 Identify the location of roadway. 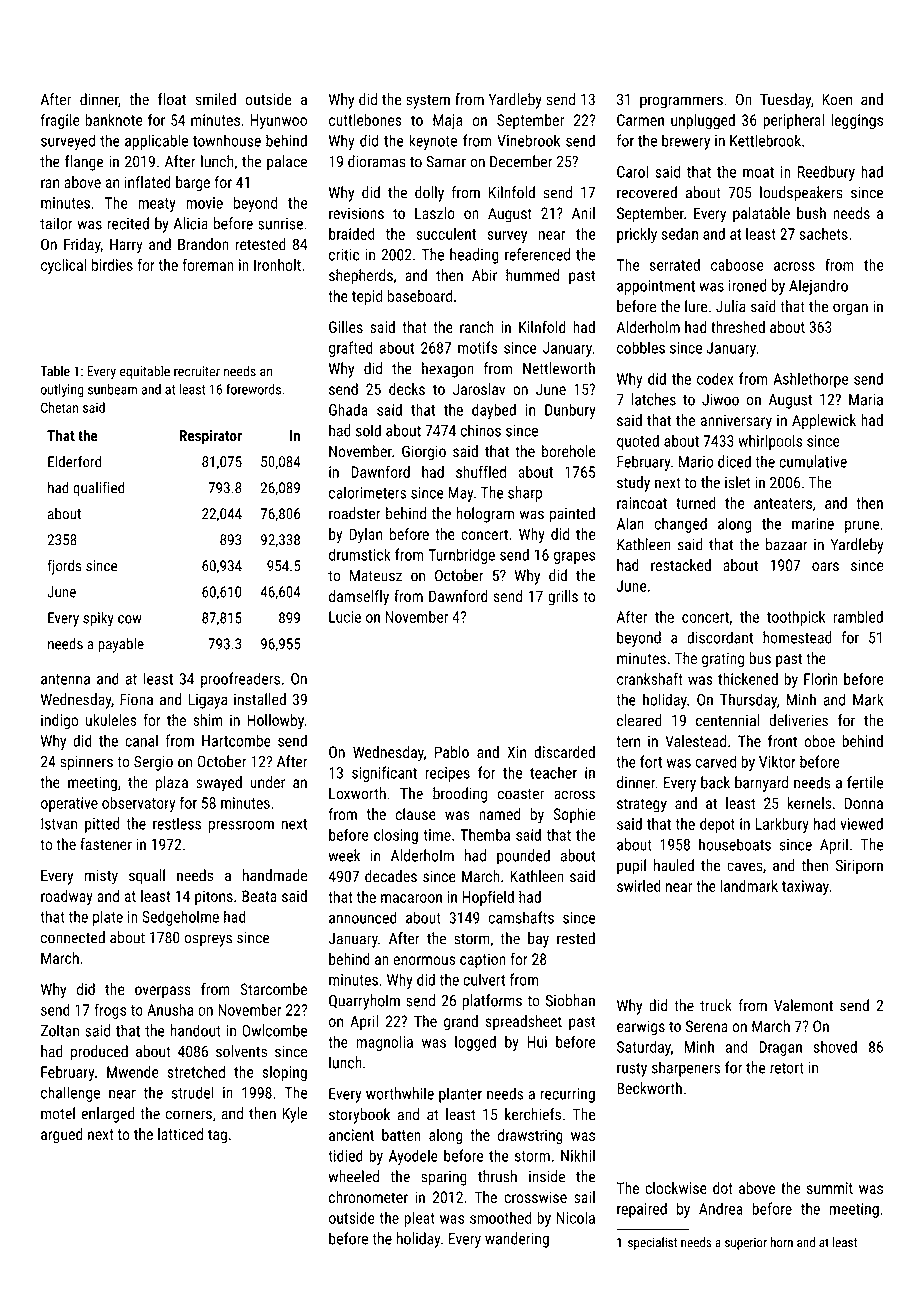
(67, 898).
